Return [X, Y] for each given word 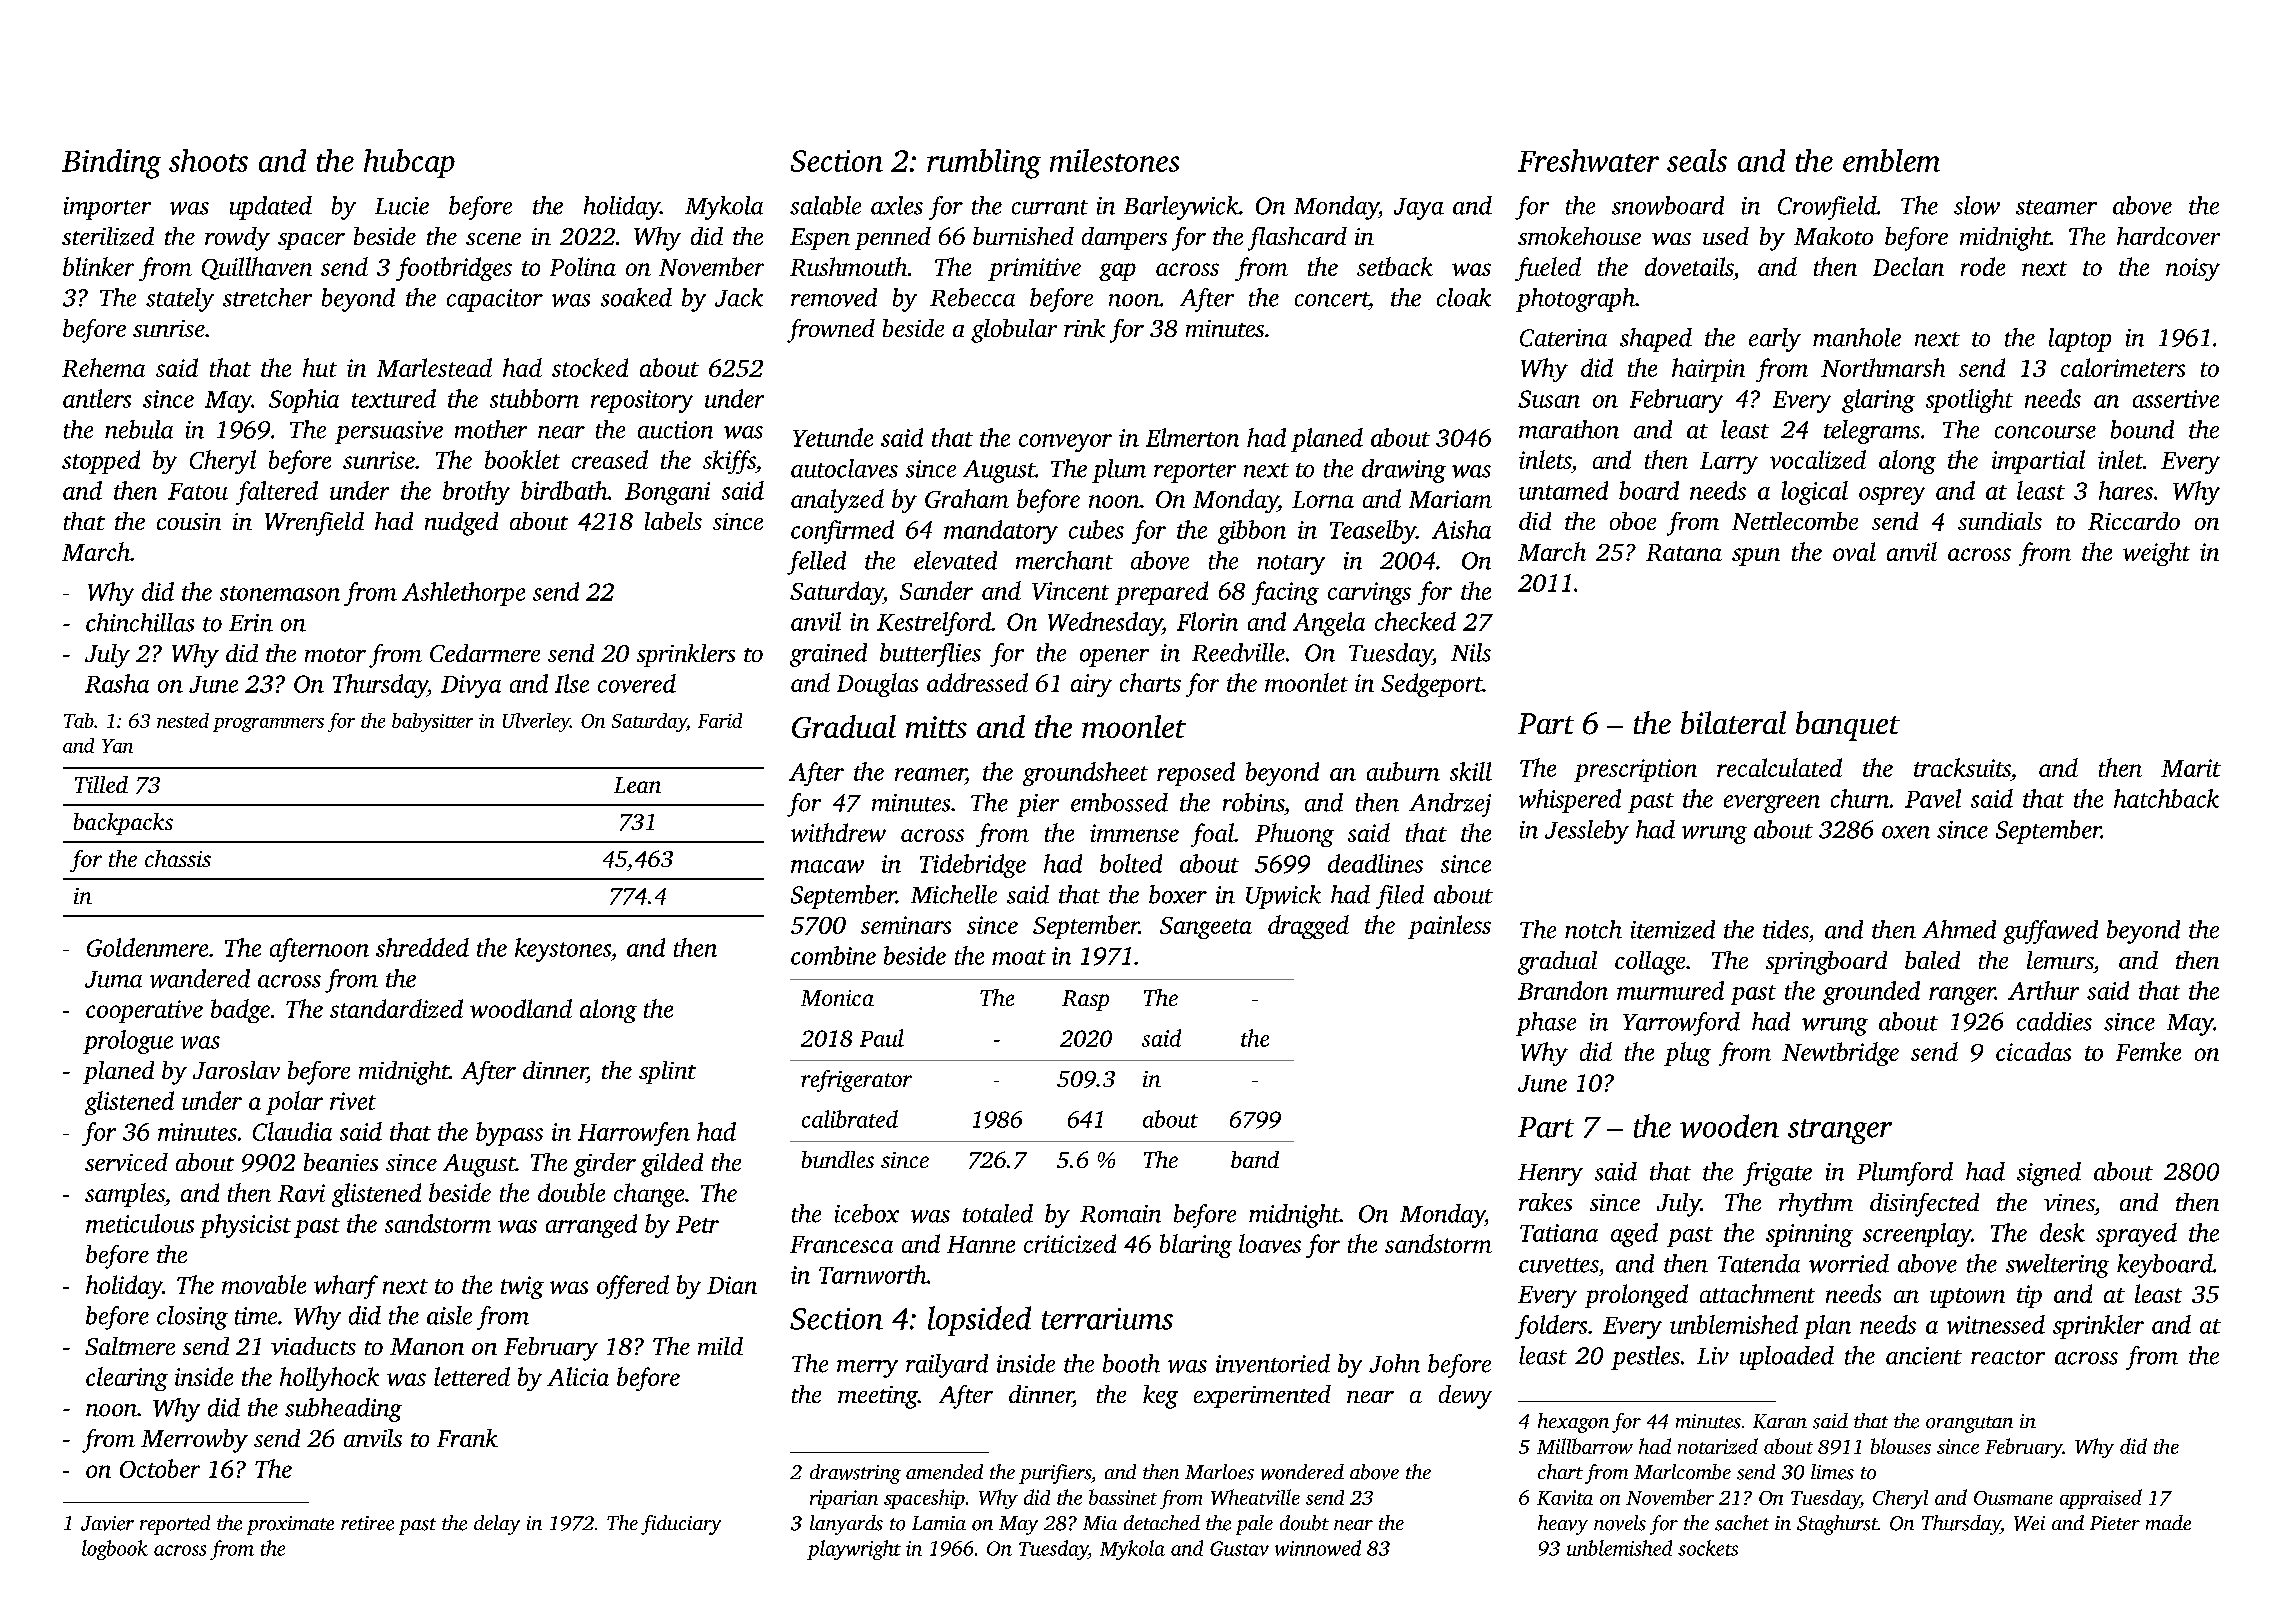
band [1255, 1159]
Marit [2191, 768]
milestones [1114, 160]
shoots [208, 160]
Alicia [578, 1376]
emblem [1891, 160]
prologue [128, 1042]
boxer [1178, 894]
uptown [1967, 1298]
